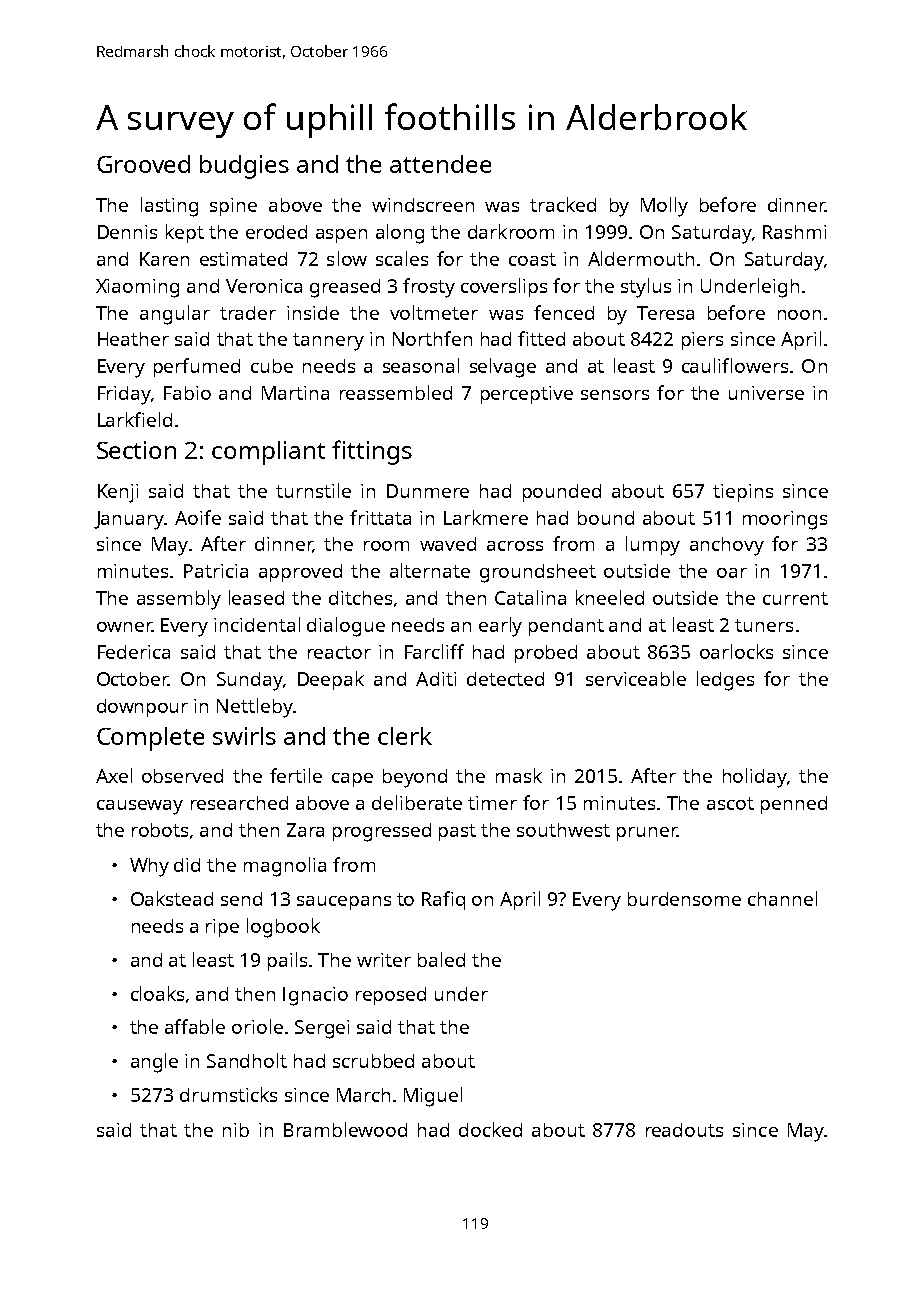 This image has height=1311, width=924. I want to click on incidental, so click(257, 624).
